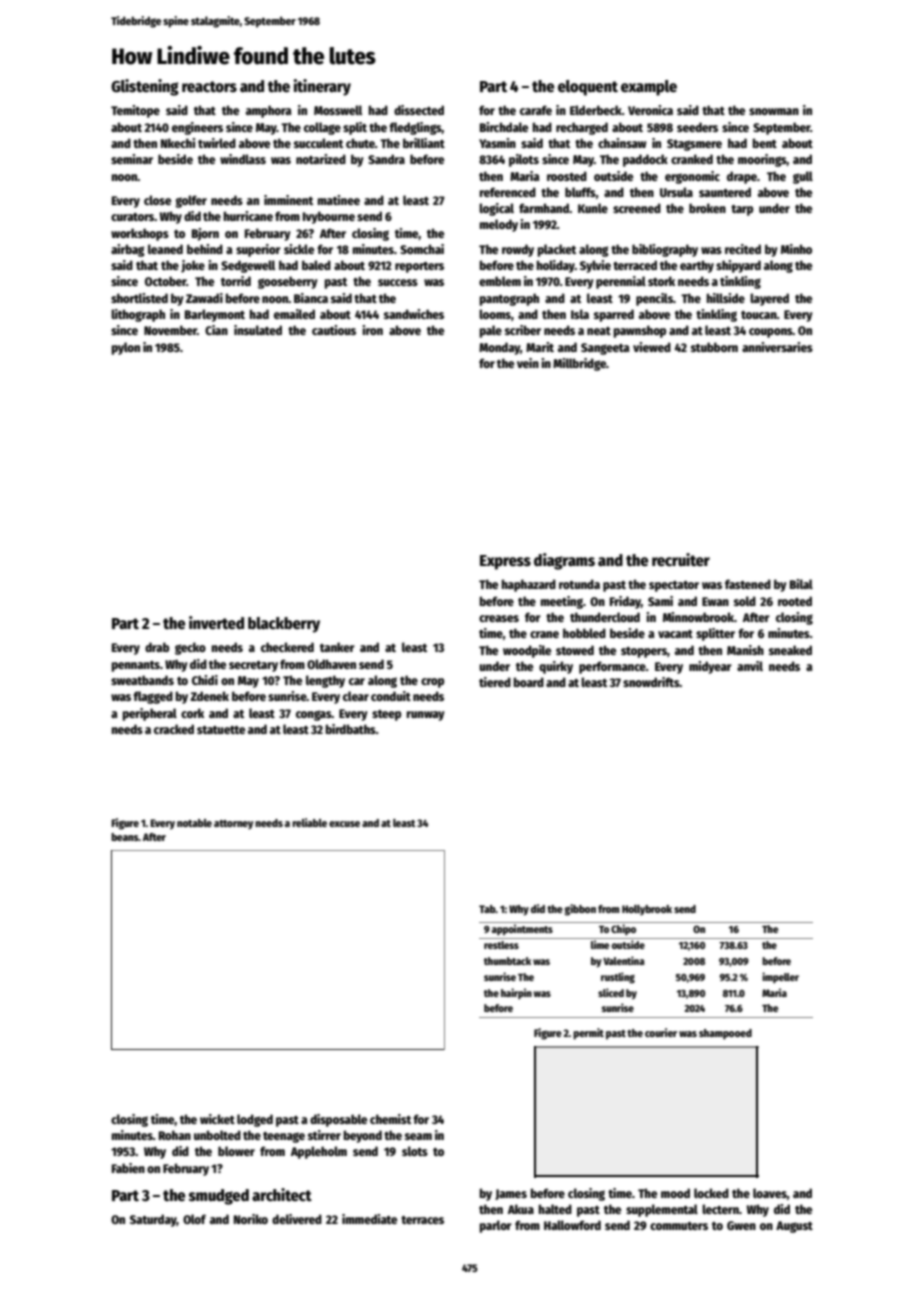 The image size is (924, 1308). I want to click on itinerary, so click(322, 87).
